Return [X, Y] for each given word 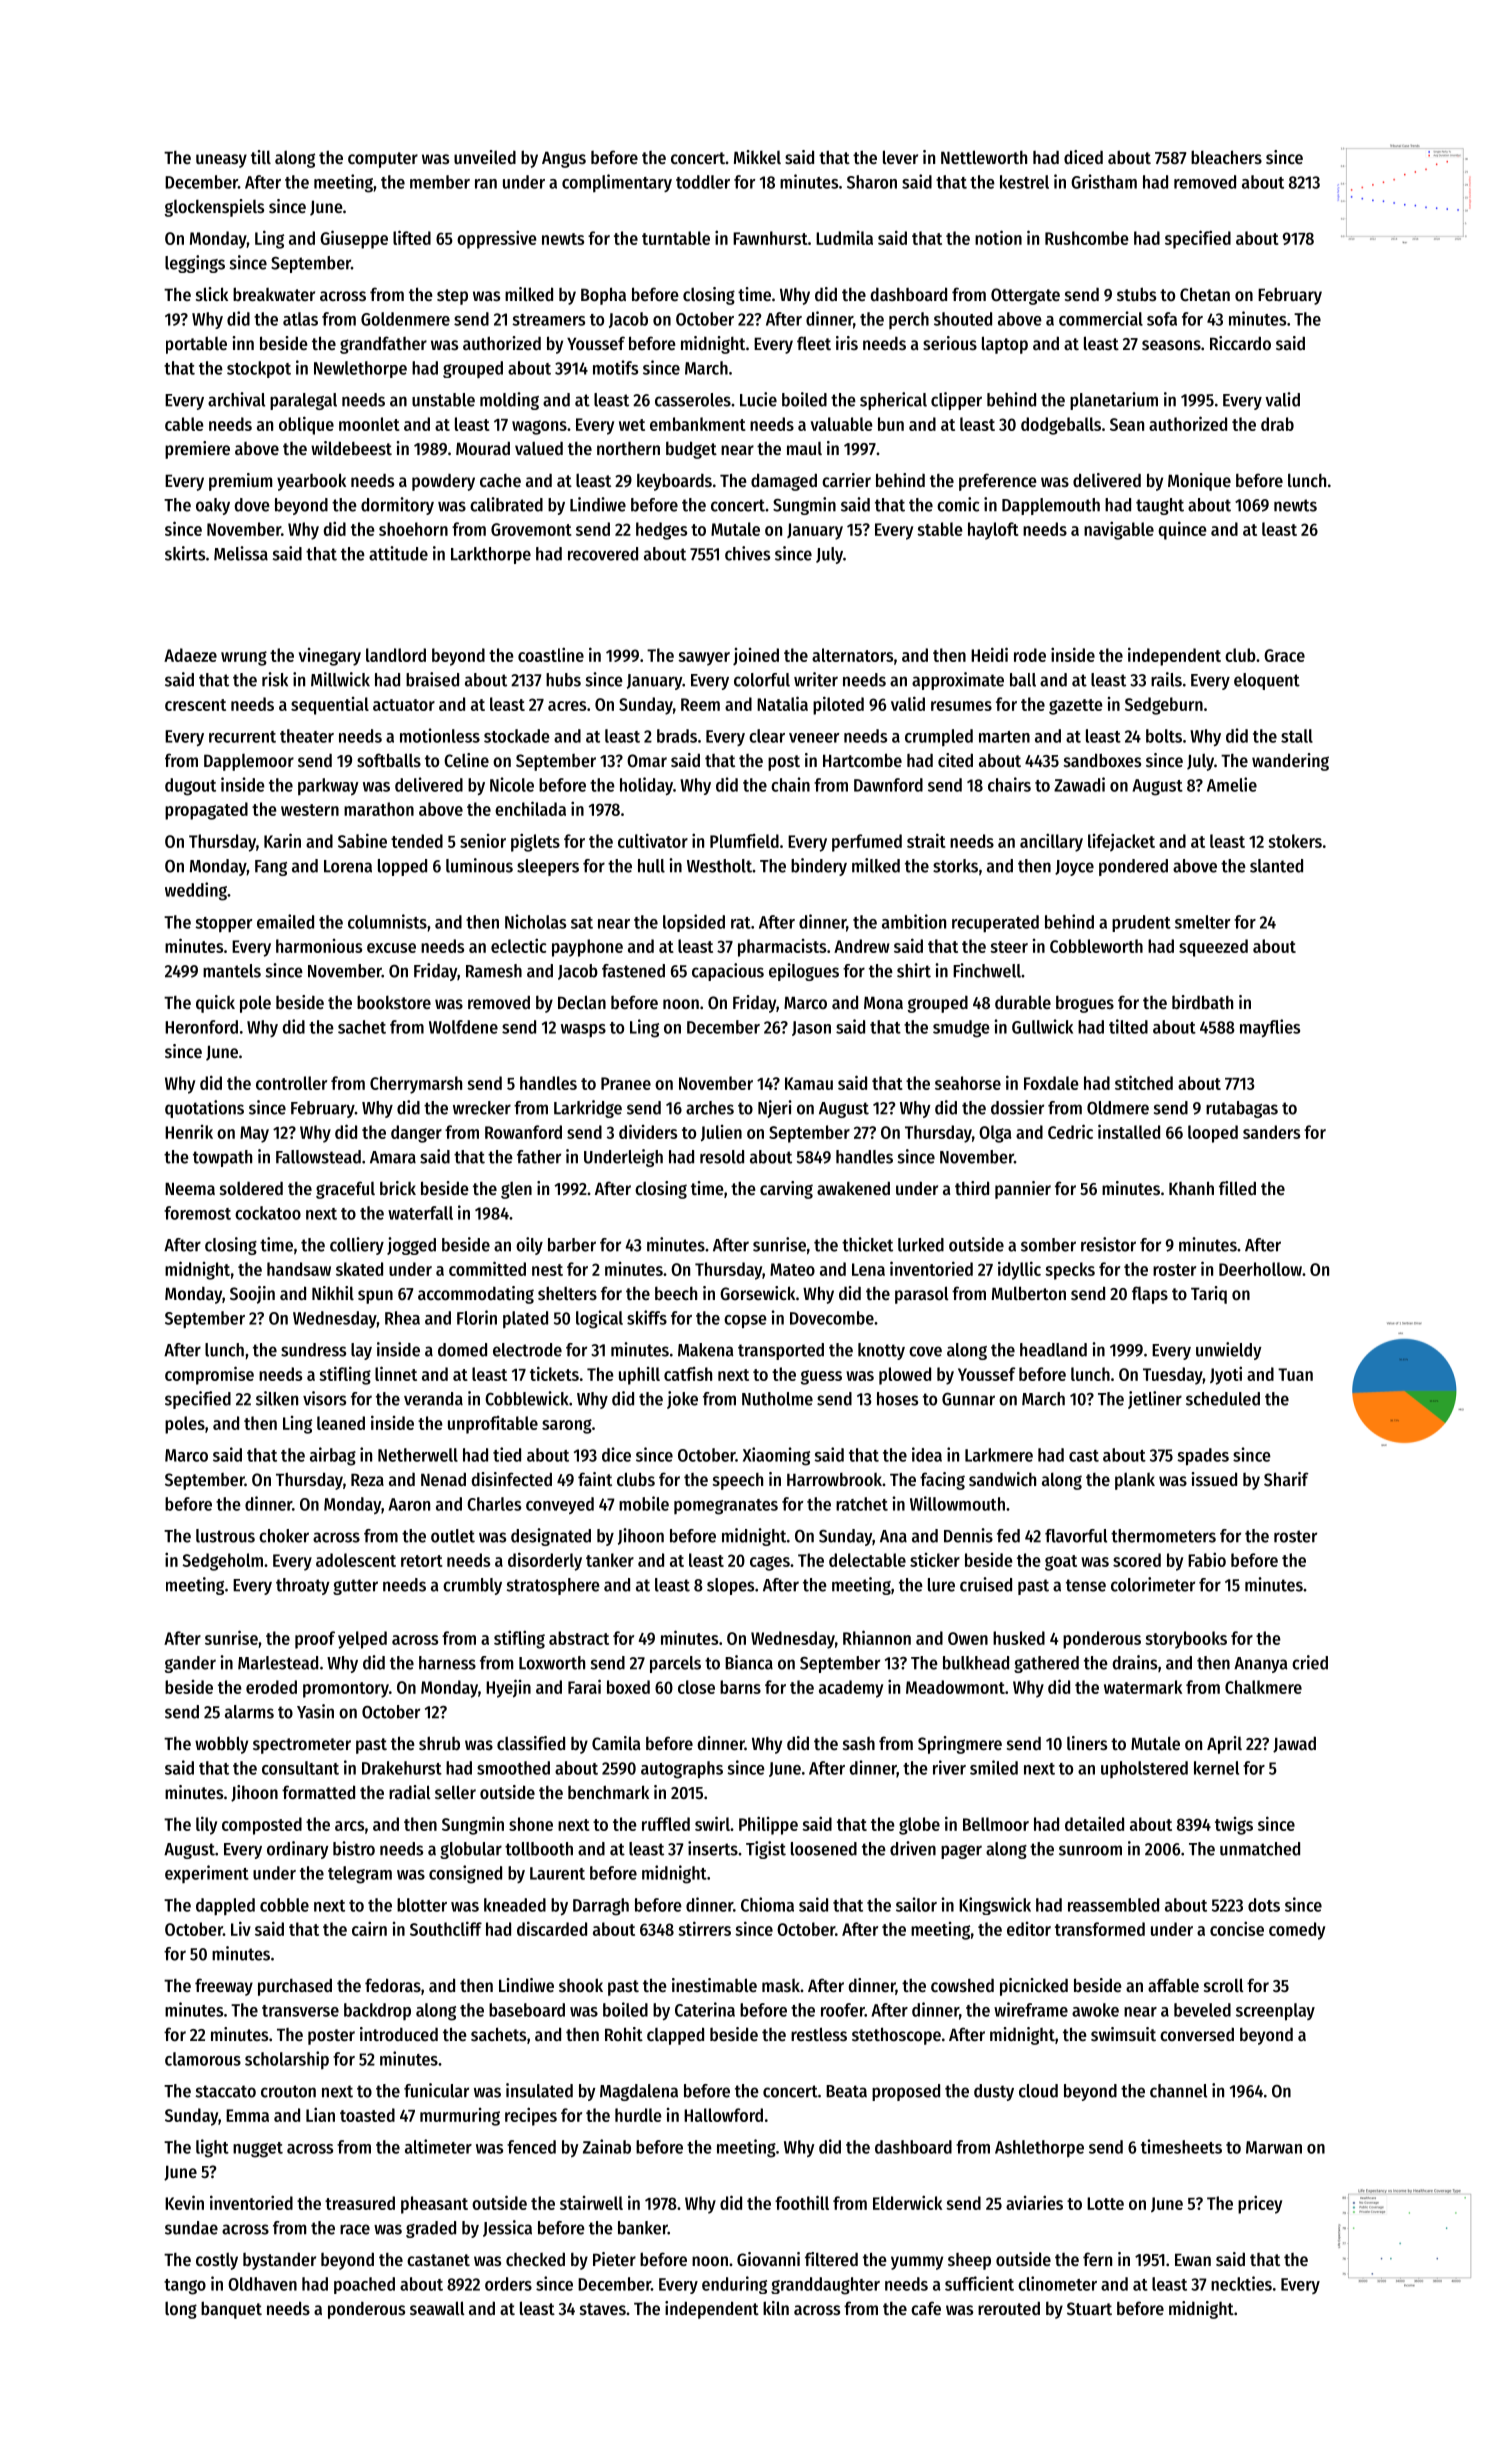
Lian [320, 2114]
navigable [1119, 530]
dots [1264, 1905]
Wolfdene [463, 1027]
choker [284, 1536]
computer [383, 160]
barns [740, 1687]
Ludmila [844, 238]
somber [1048, 1245]
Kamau [809, 1083]
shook [581, 1985]
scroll [1224, 1985]
